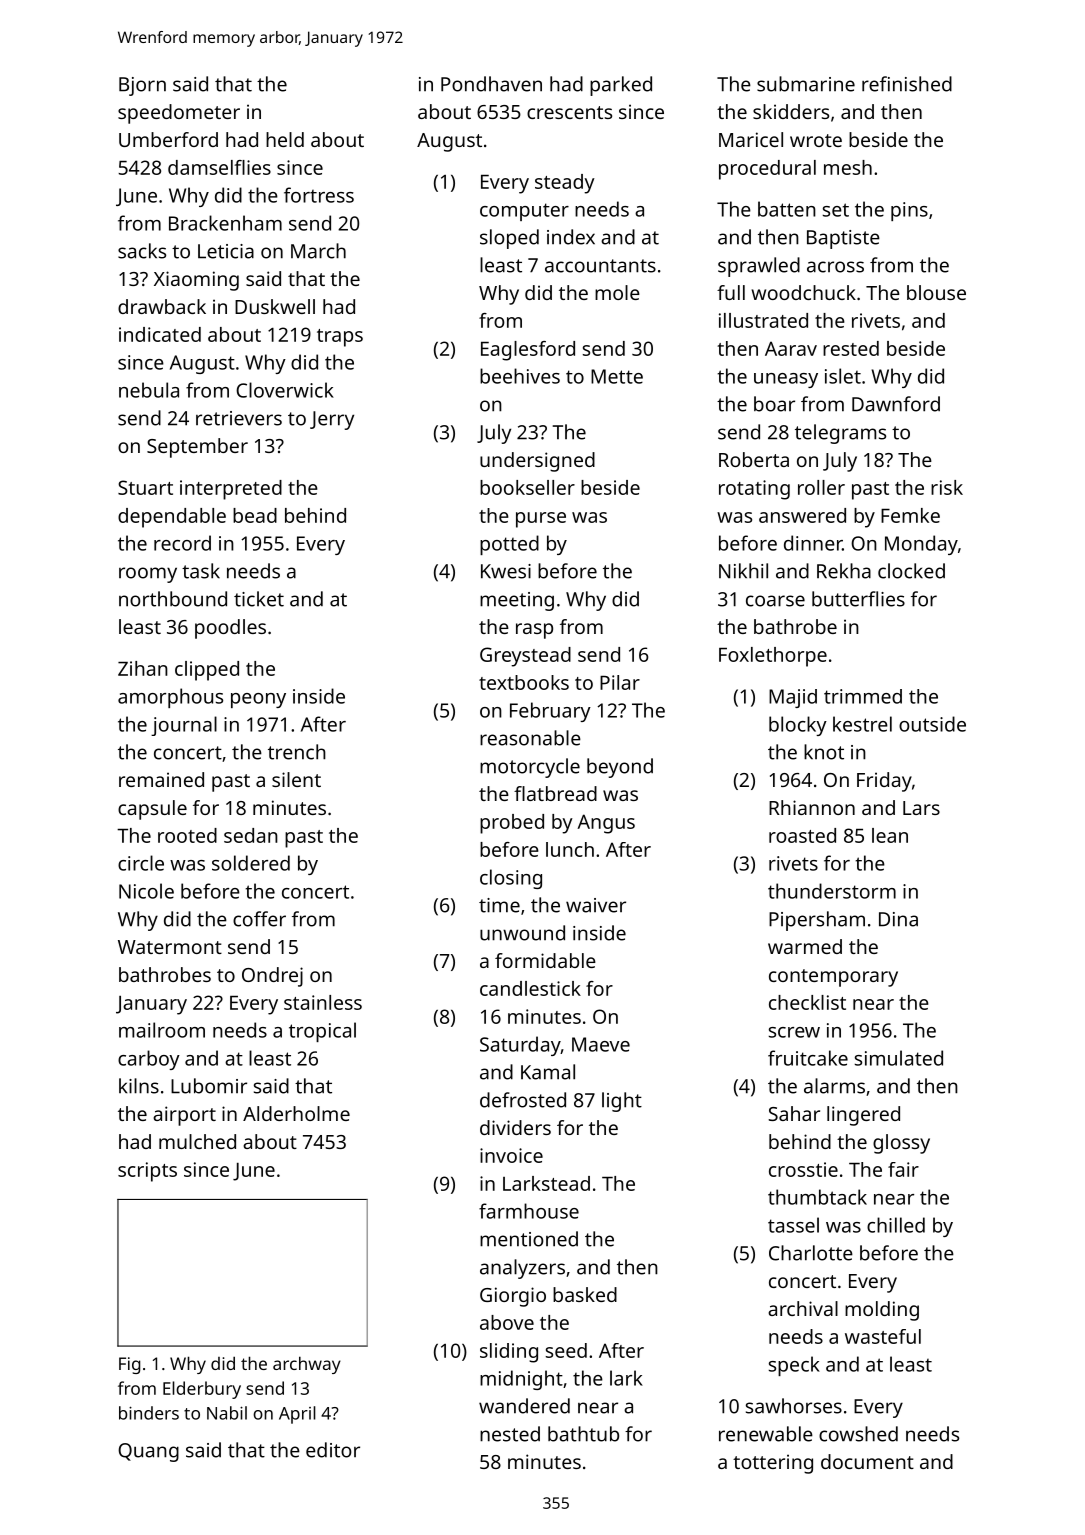 This screenshot has width=1085, height=1535. What do you see at coordinates (201, 571) in the screenshot?
I see `task` at bounding box center [201, 571].
